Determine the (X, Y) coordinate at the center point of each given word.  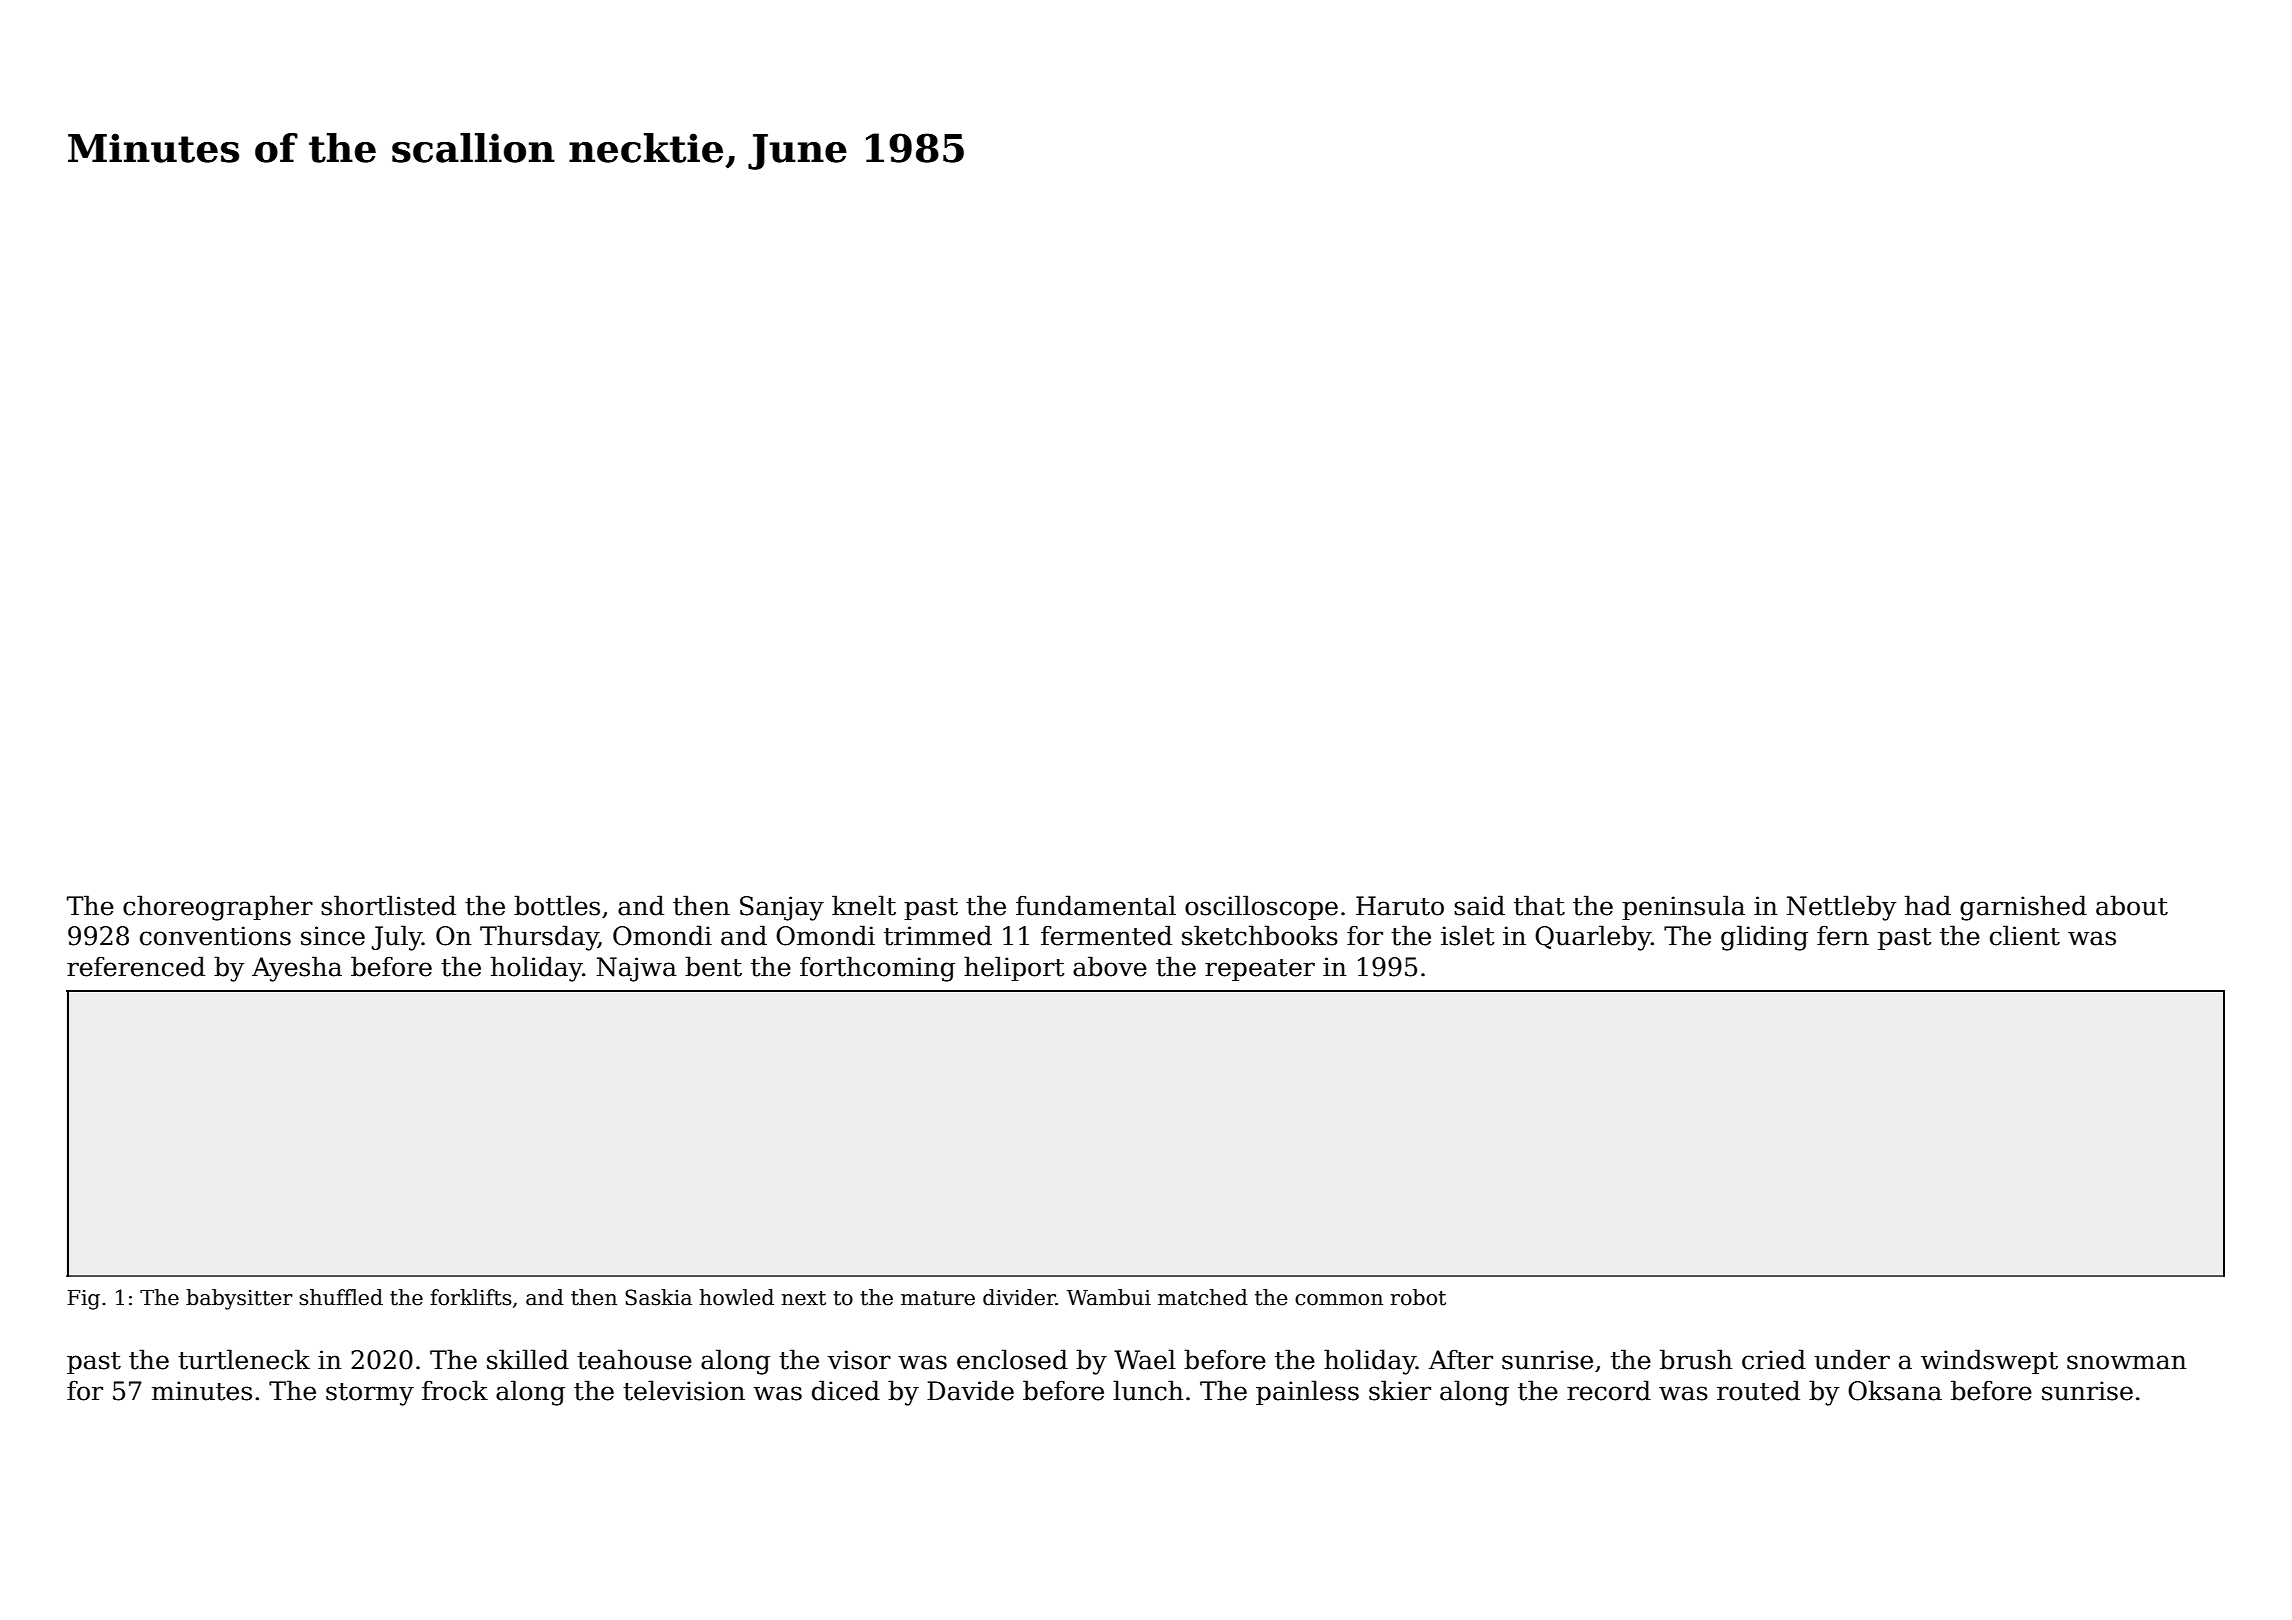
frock (455, 1390)
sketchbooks (1260, 935)
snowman (2127, 1362)
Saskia (658, 1297)
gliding (1764, 938)
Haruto (1400, 906)
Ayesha (297, 969)
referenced (136, 966)
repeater (1260, 970)
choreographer (218, 908)
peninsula (1683, 907)
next (804, 1298)
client (2025, 935)
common (1339, 1300)
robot (1418, 1297)
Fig (83, 1300)
